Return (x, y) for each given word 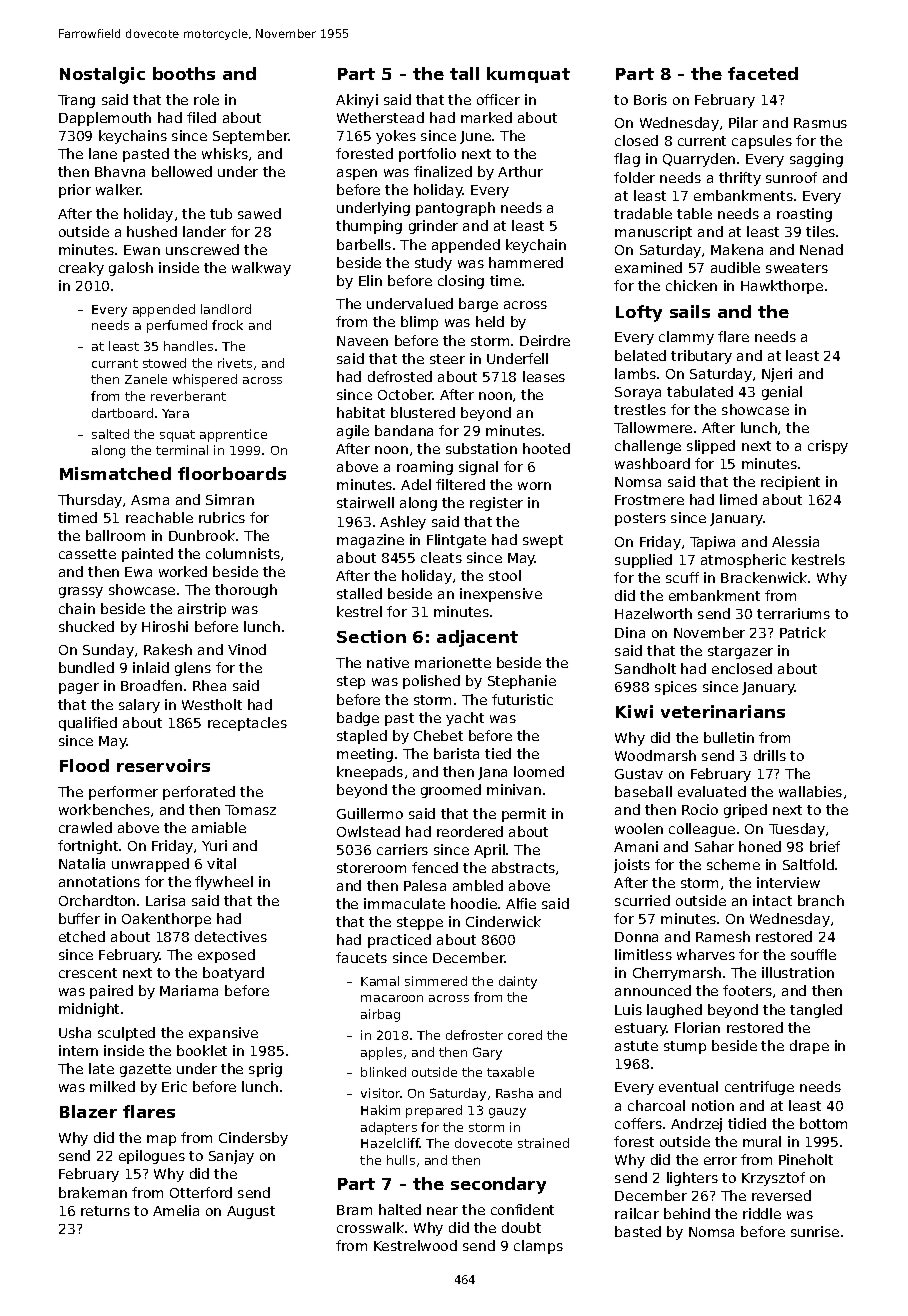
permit (524, 815)
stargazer (740, 652)
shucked (86, 626)
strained (543, 1143)
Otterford (201, 1192)
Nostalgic (102, 75)
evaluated (712, 791)
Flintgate (456, 541)
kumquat (528, 75)
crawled (85, 827)
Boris (650, 99)
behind (687, 1213)
